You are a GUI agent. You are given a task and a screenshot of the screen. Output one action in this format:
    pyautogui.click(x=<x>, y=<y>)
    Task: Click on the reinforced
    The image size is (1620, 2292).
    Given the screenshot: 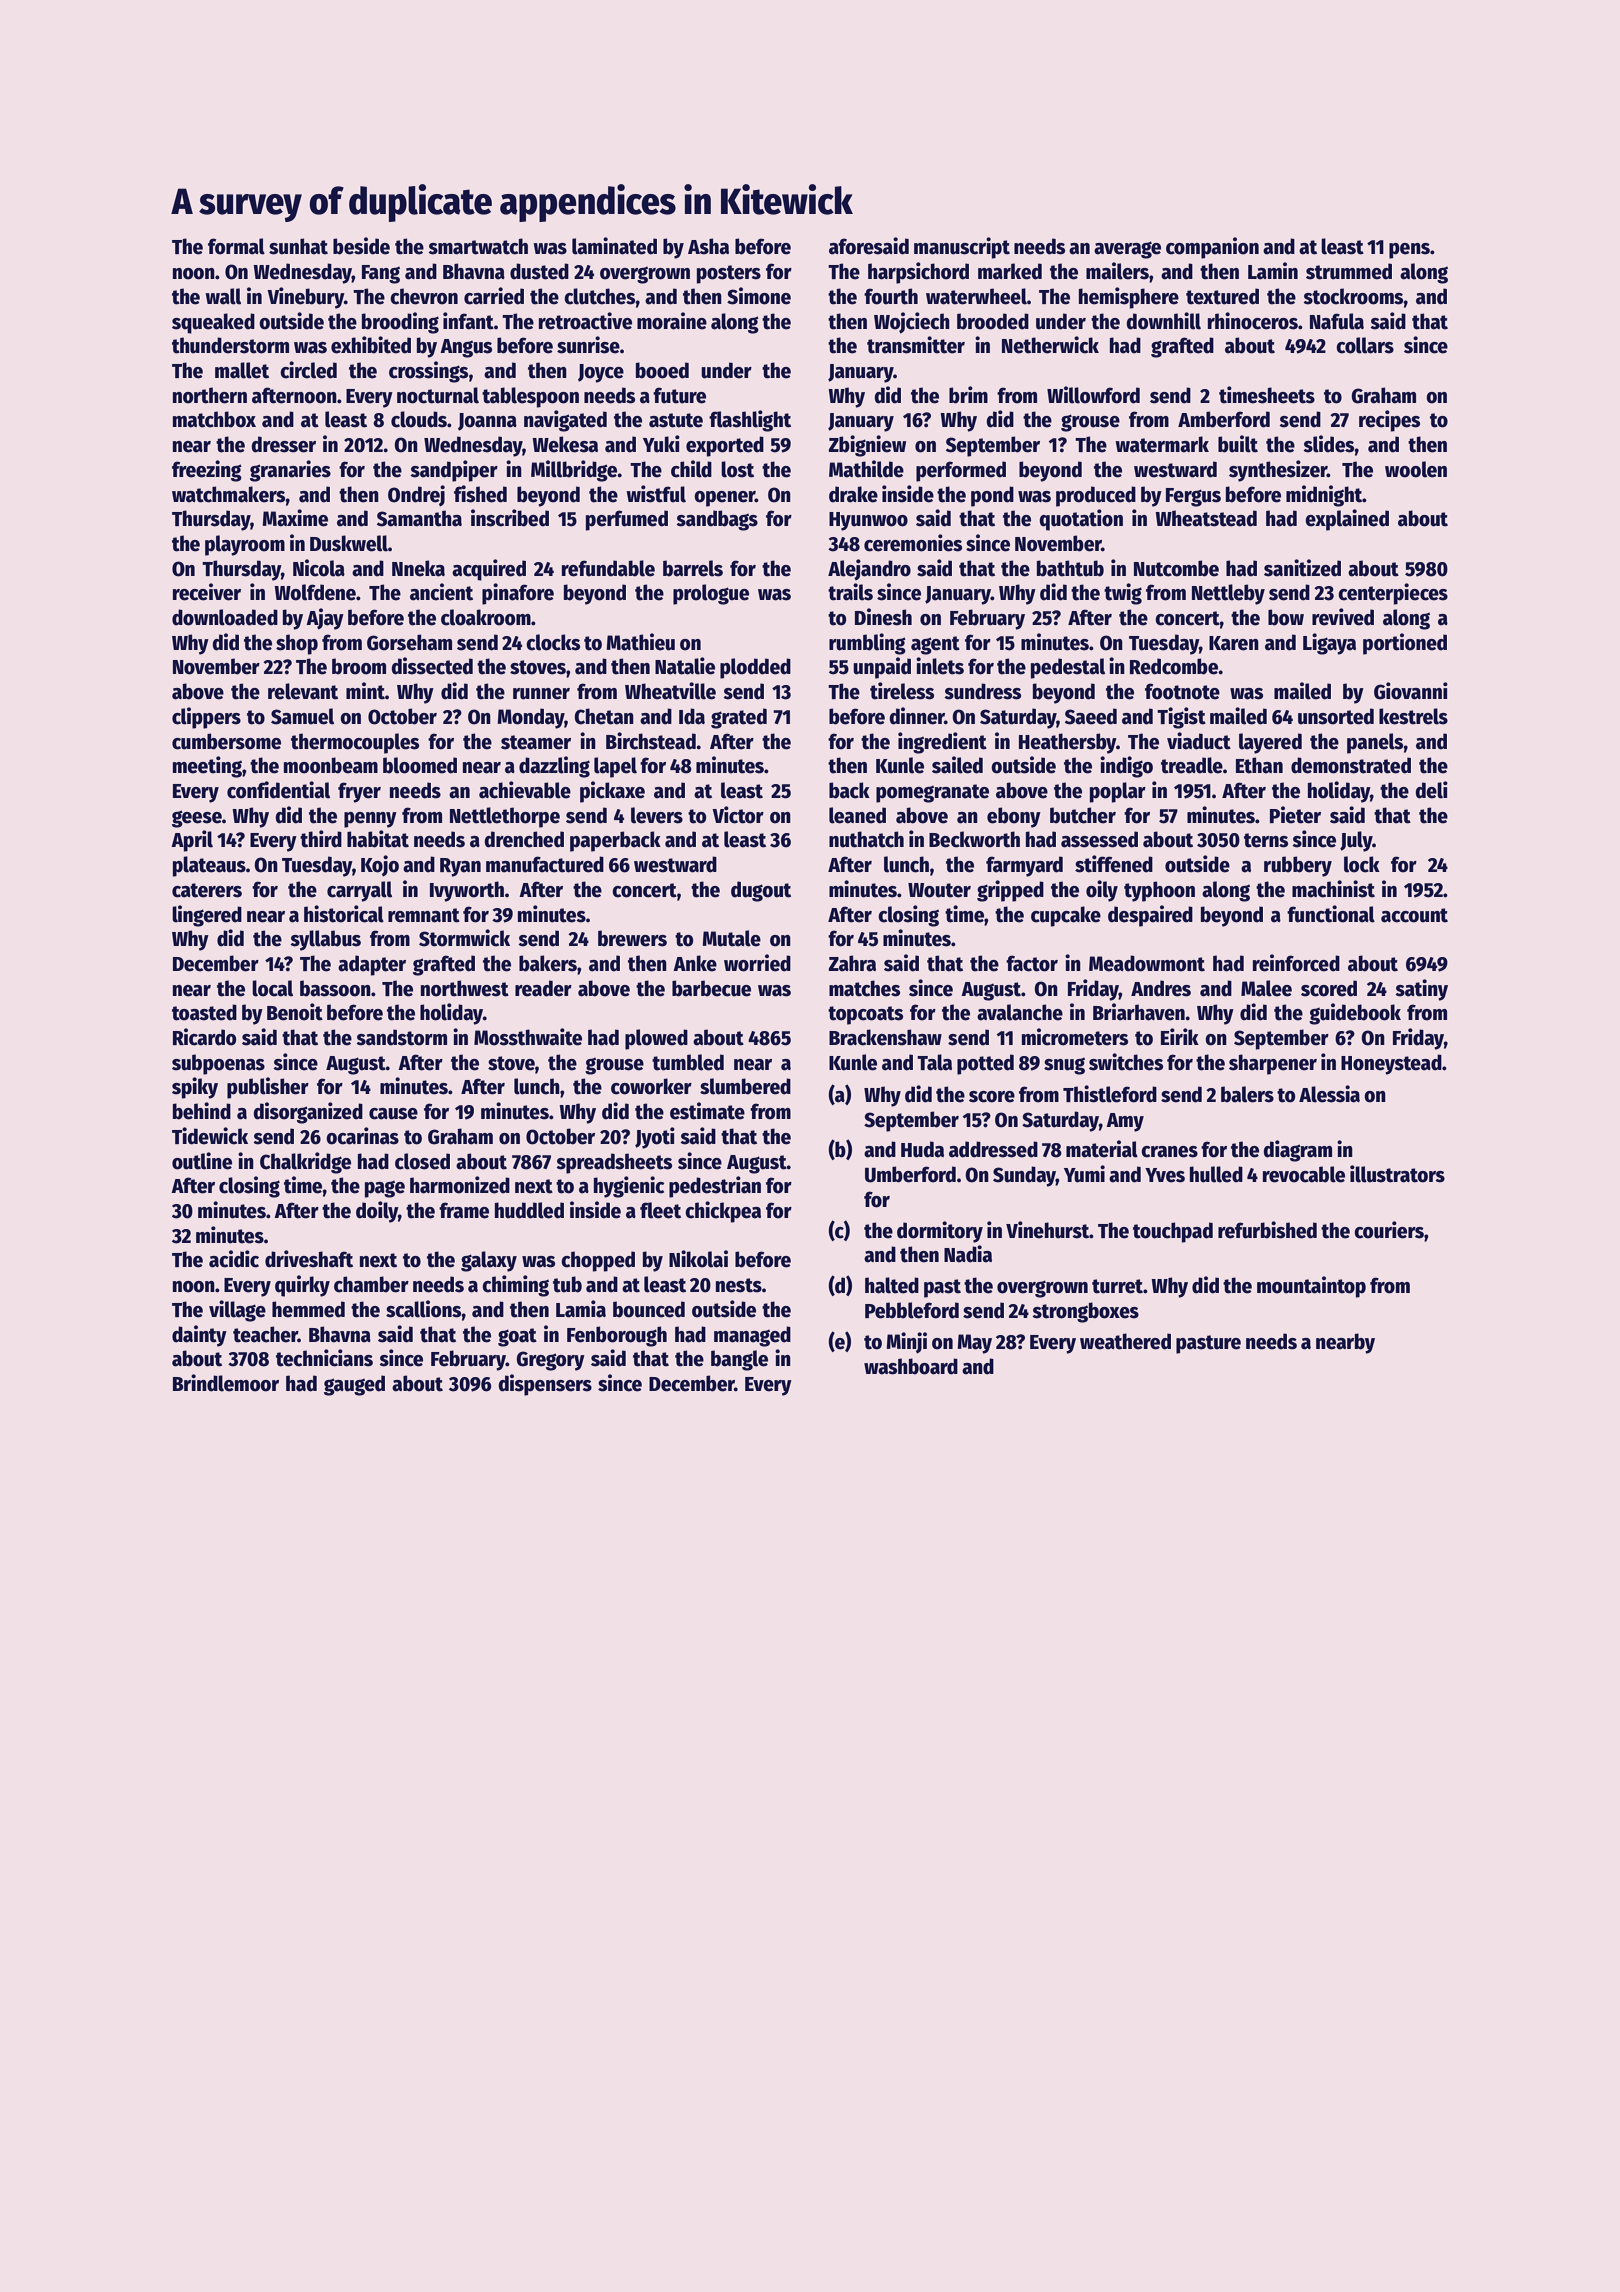 What is the action you would take?
    pyautogui.click(x=1296, y=963)
